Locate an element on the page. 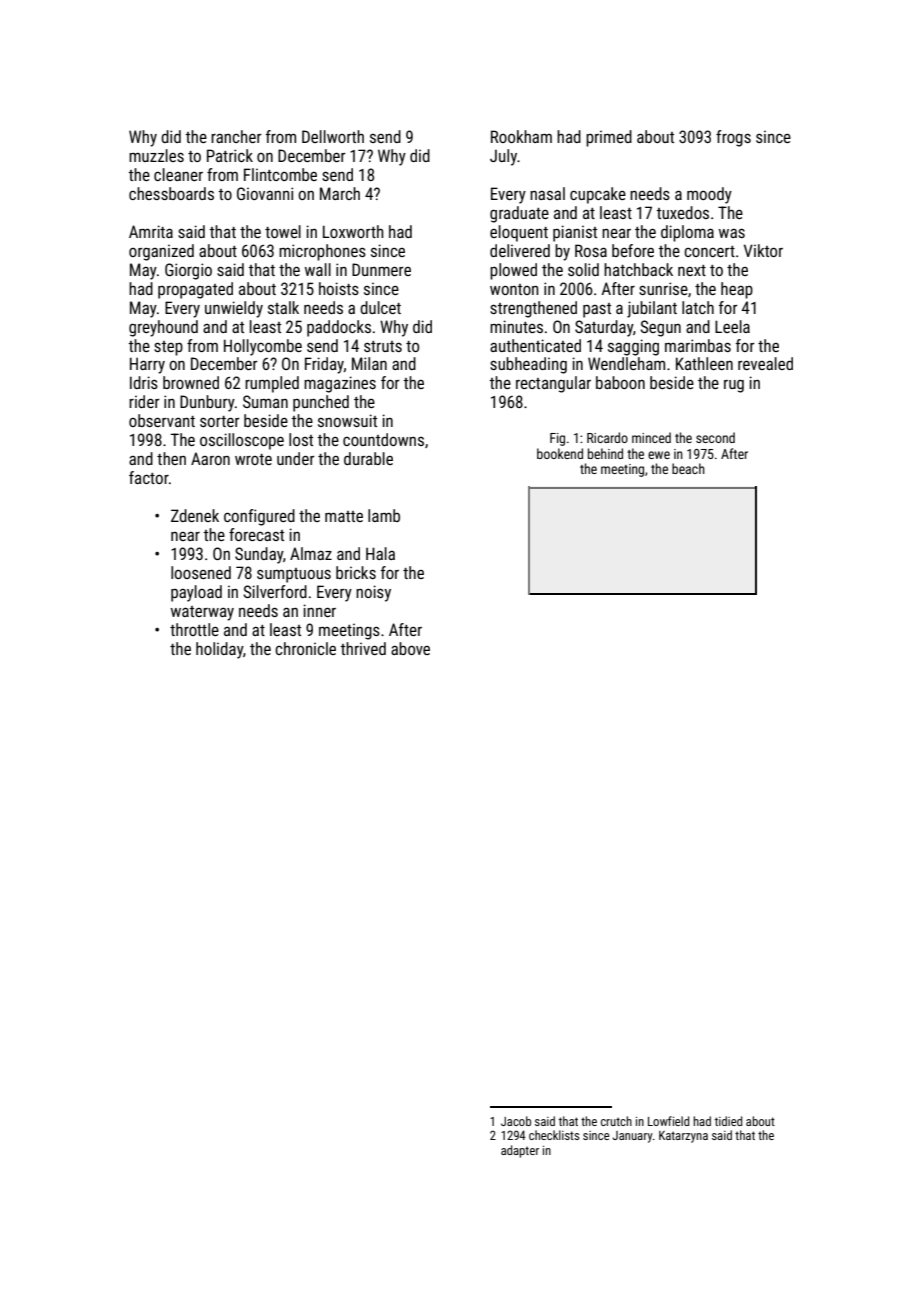 Image resolution: width=924 pixels, height=1311 pixels. tidied is located at coordinates (728, 1121).
